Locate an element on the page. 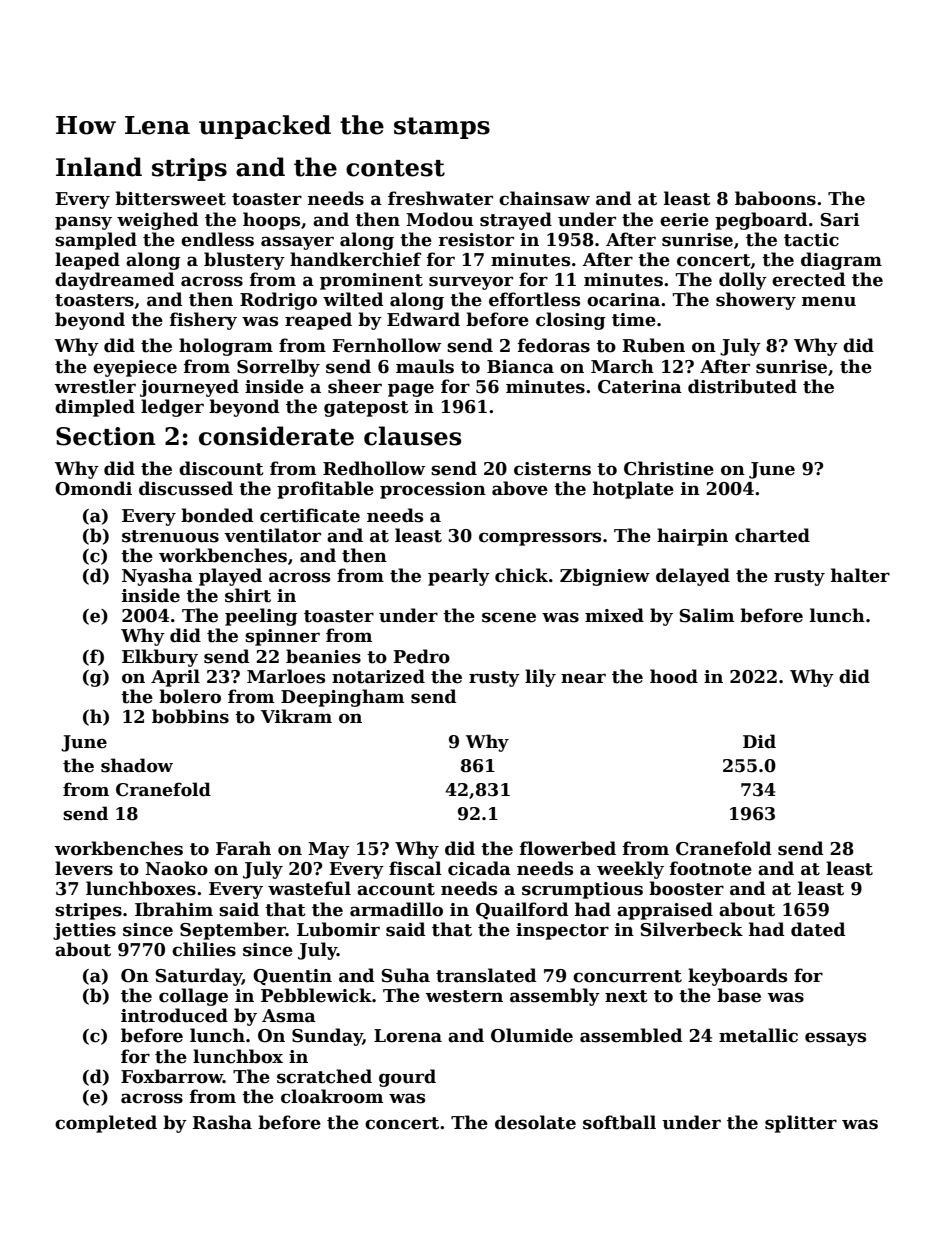  Inland is located at coordinates (99, 167).
